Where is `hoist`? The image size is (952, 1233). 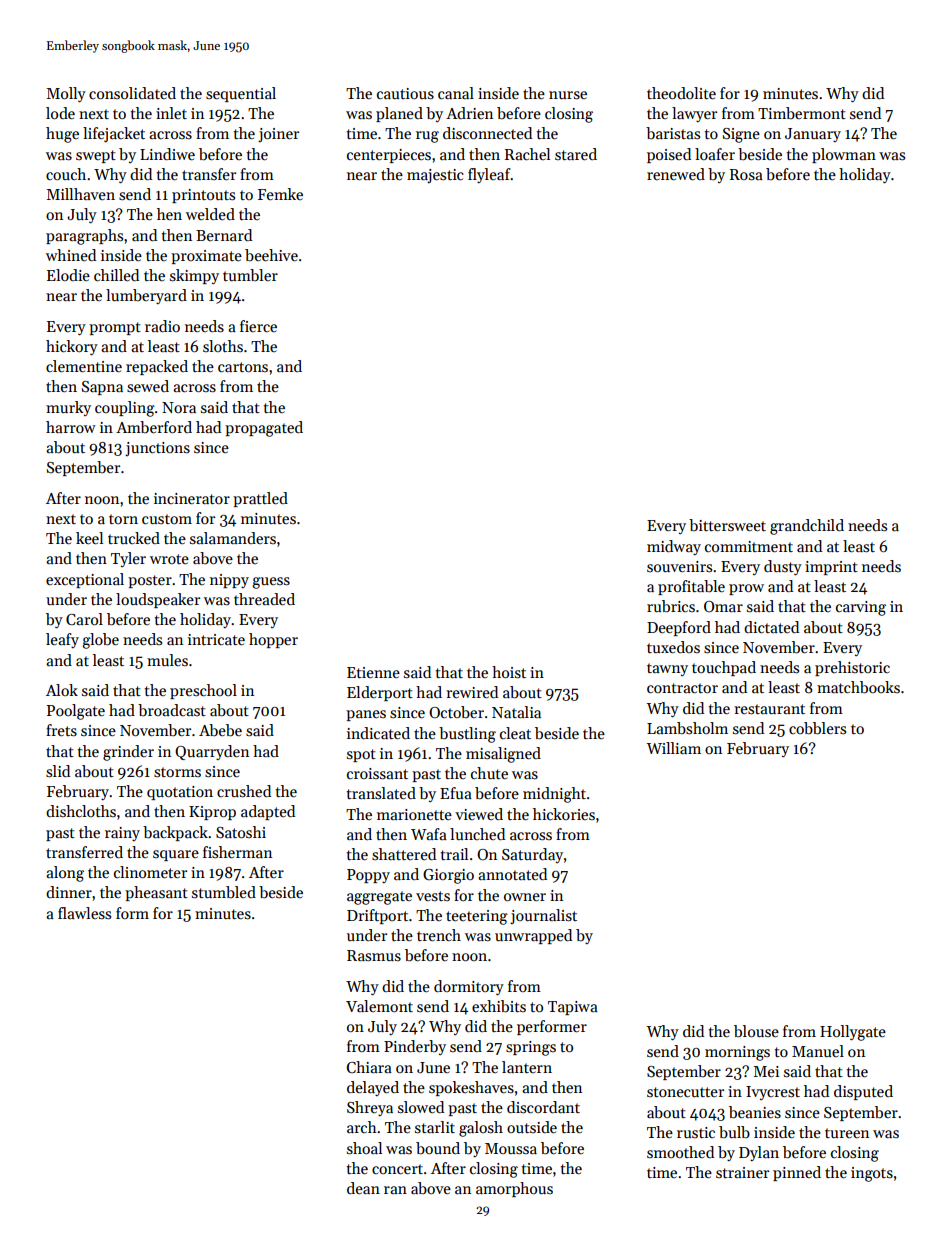 hoist is located at coordinates (509, 672).
